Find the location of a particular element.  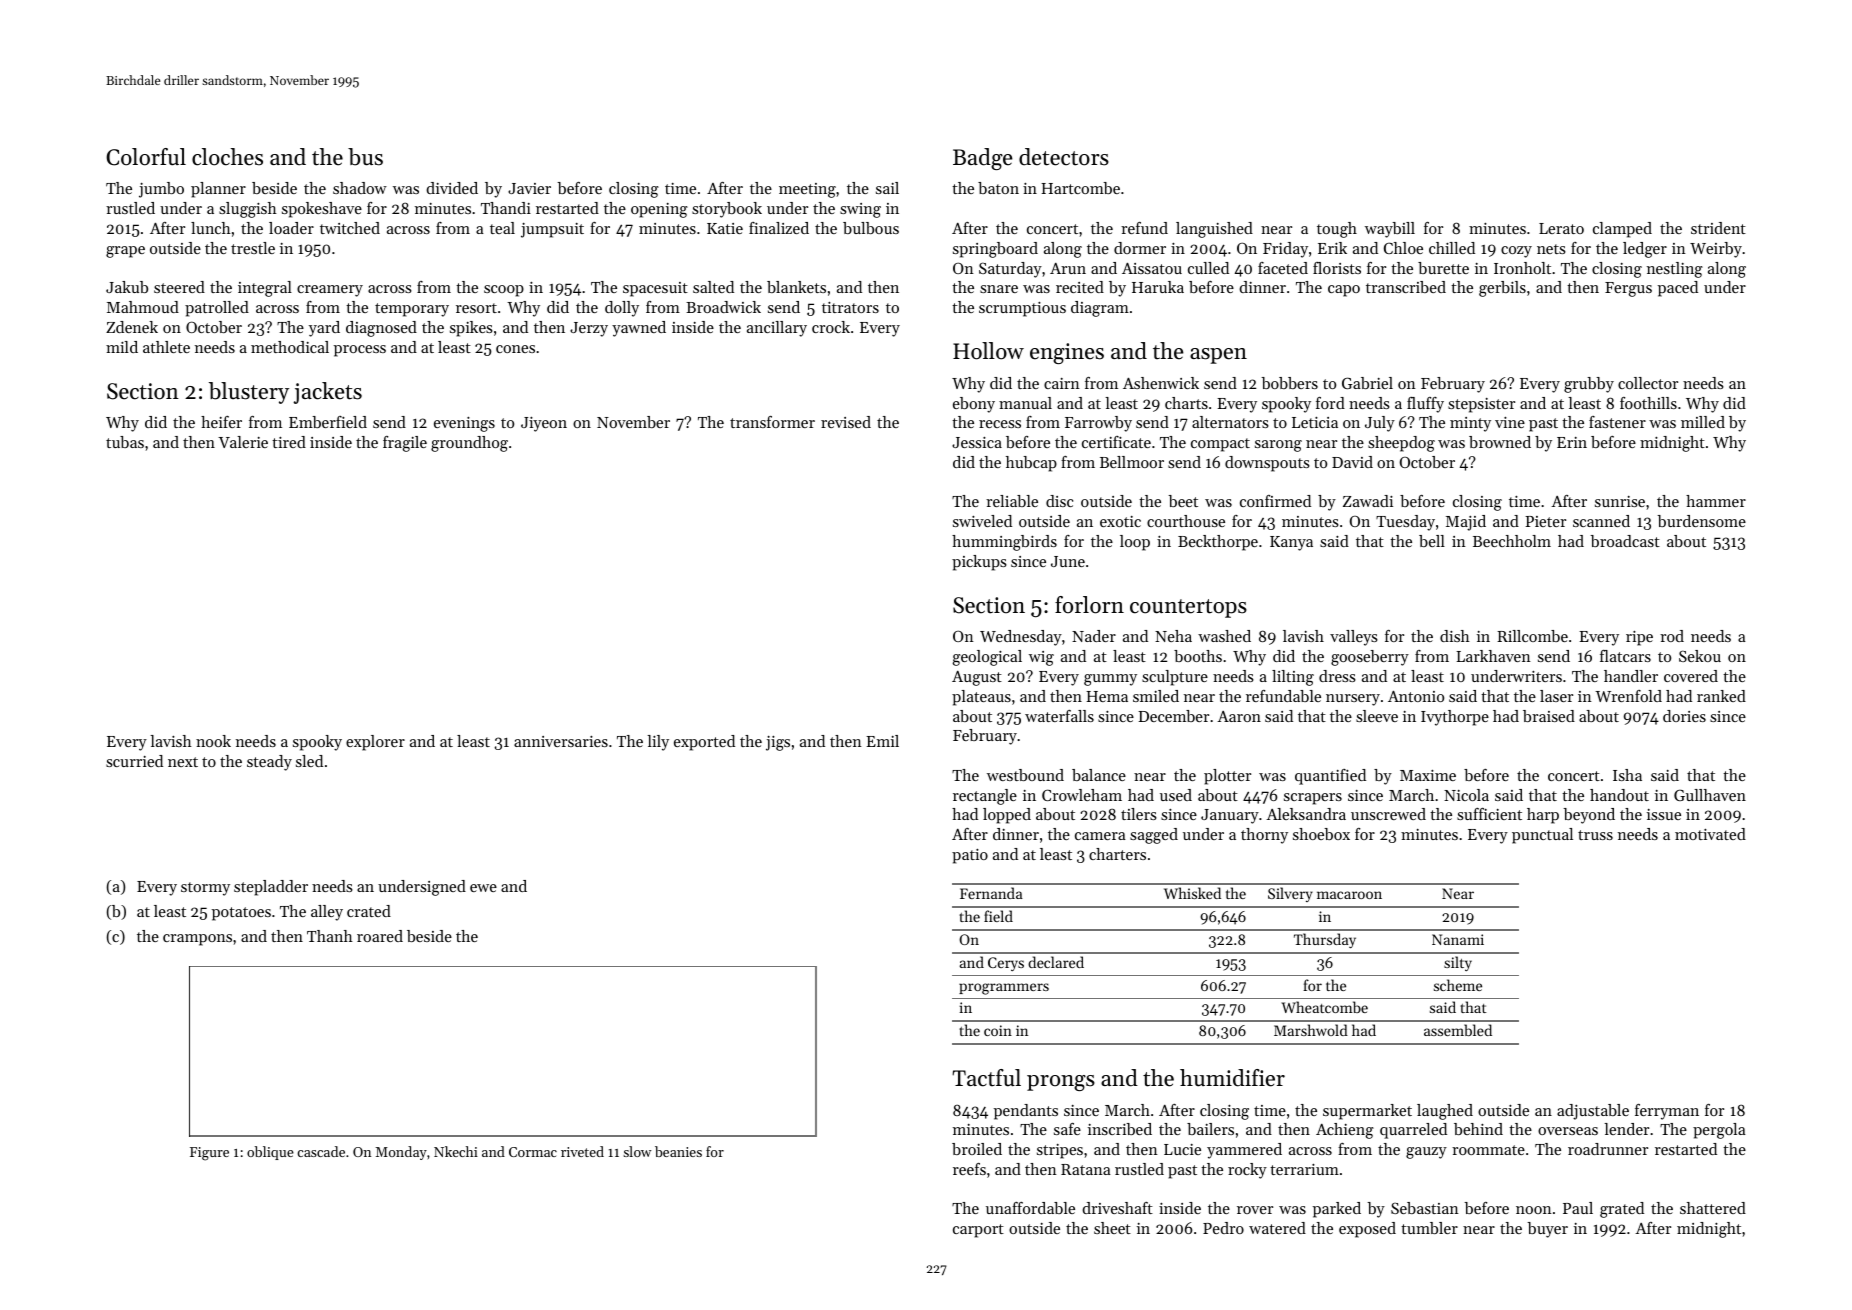

cozy is located at coordinates (1516, 252).
